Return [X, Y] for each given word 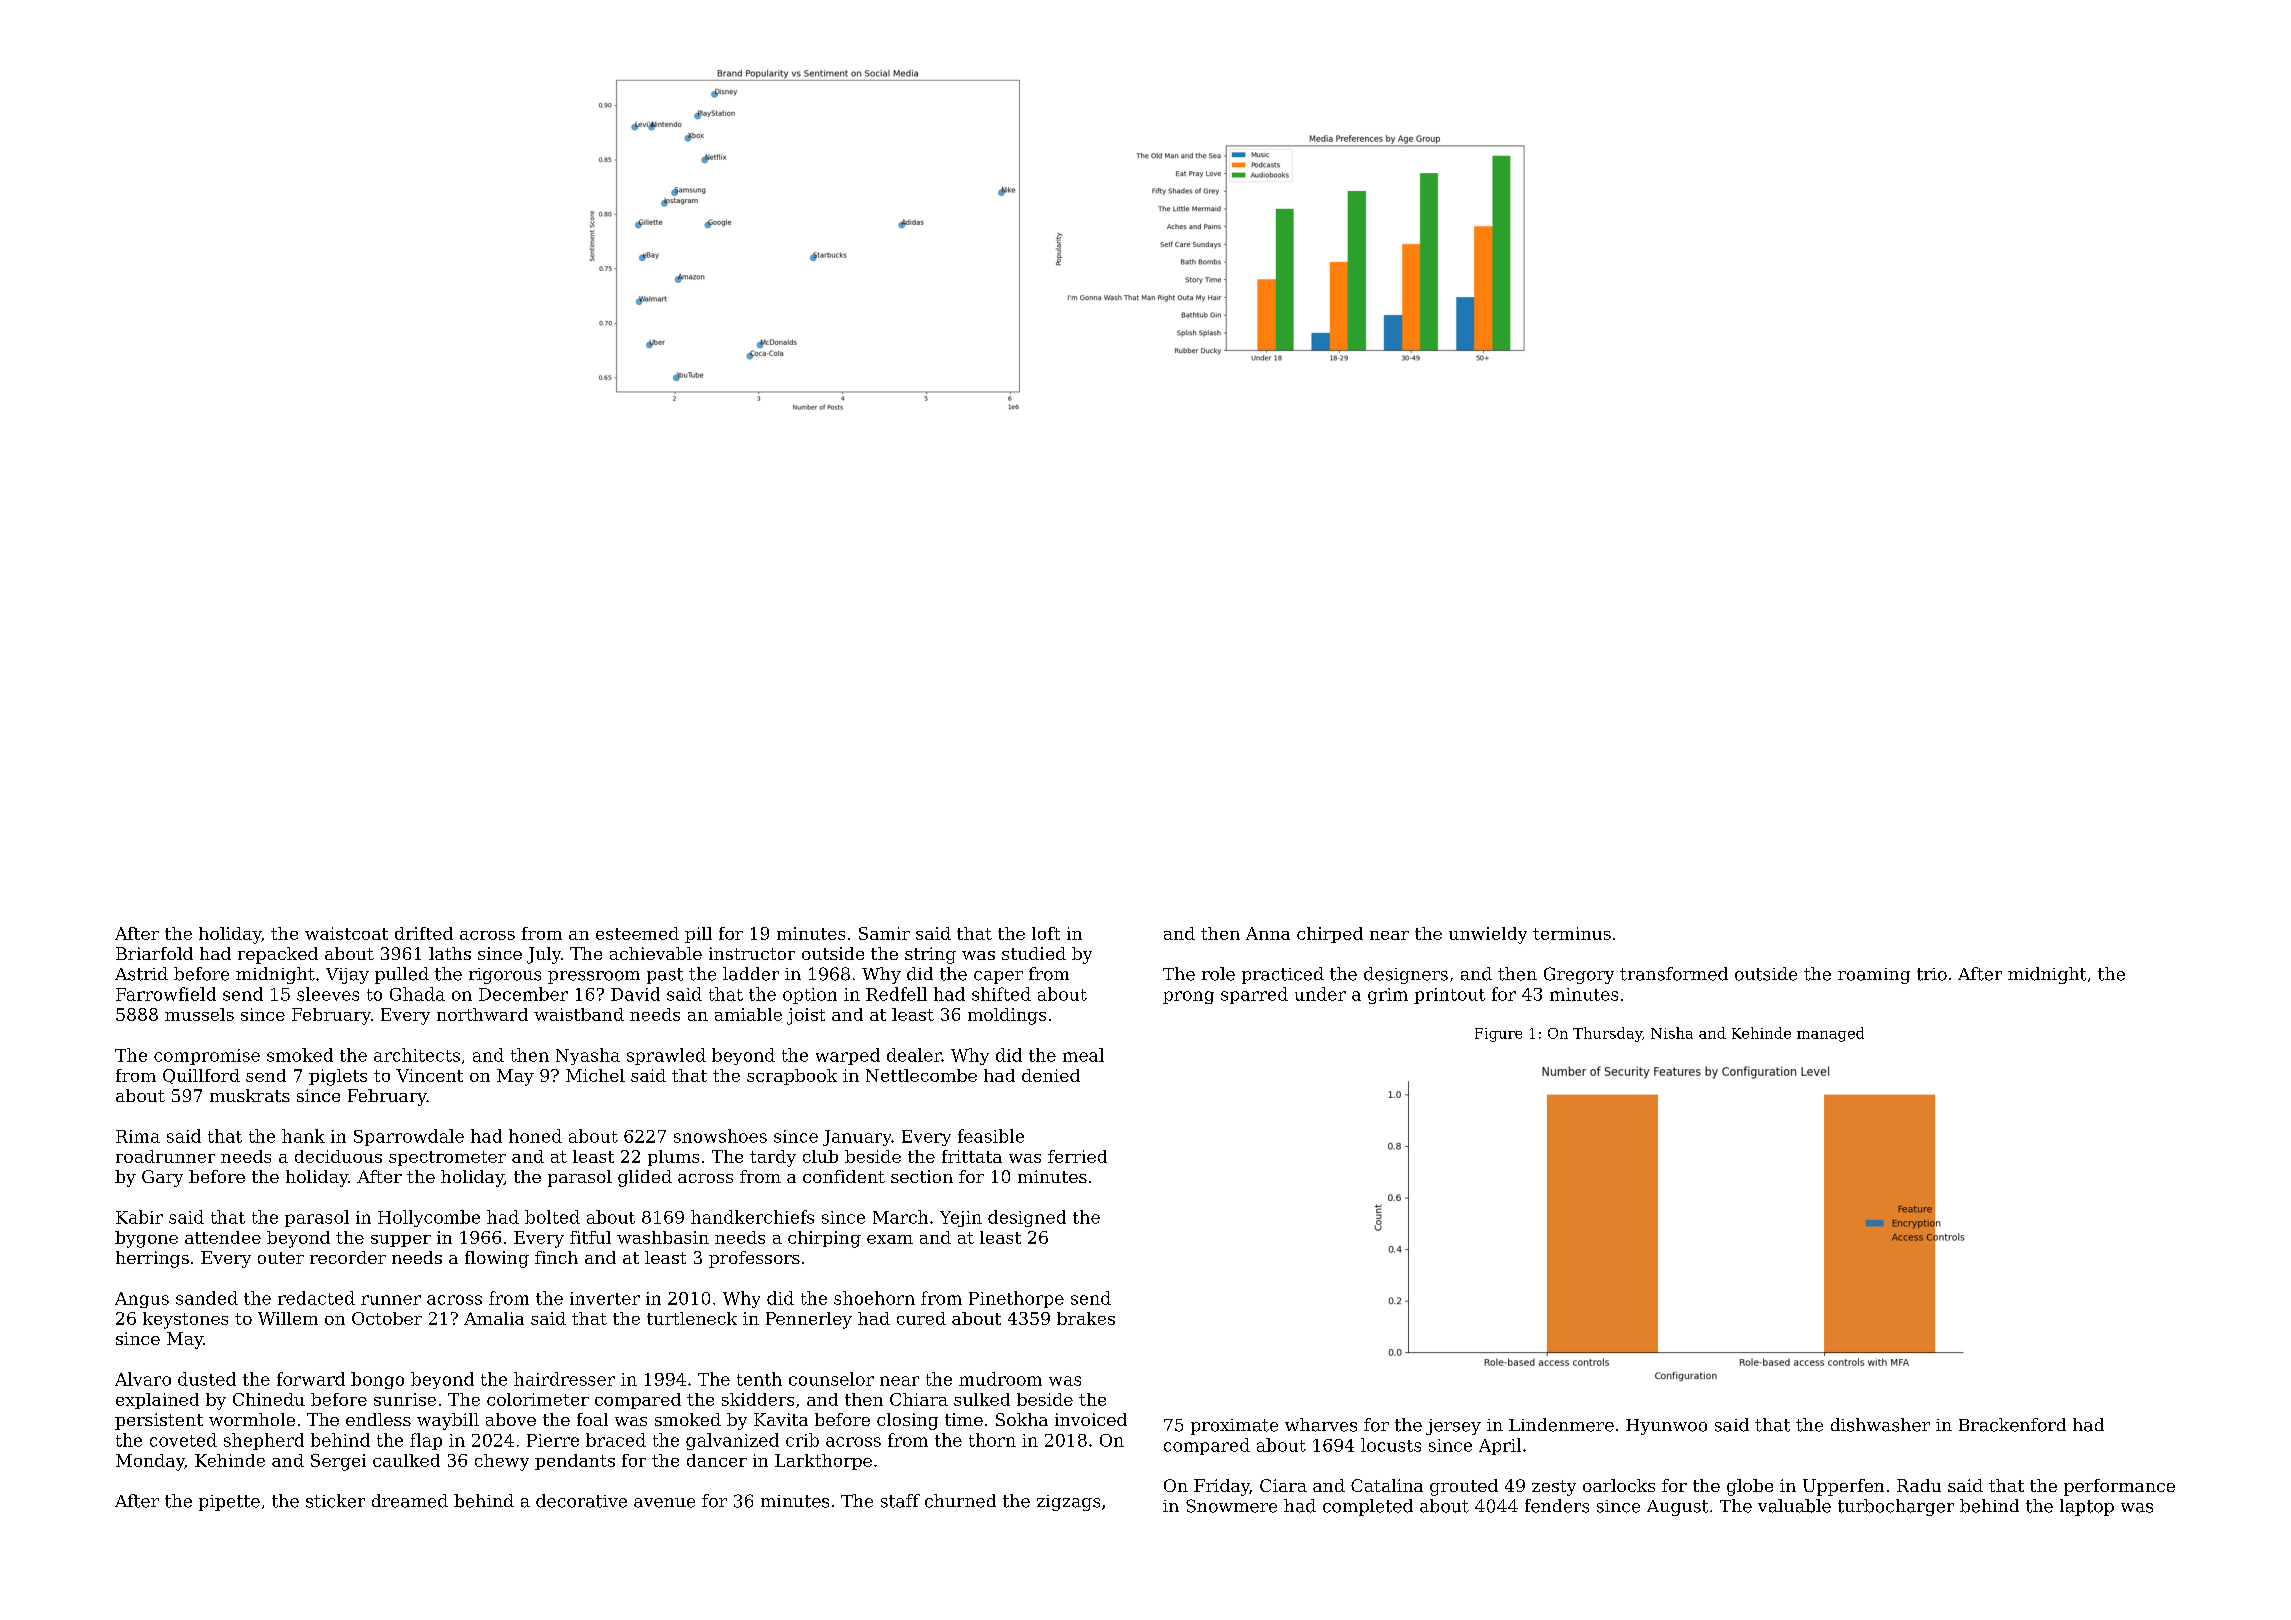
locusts [1391, 1445]
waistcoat [346, 933]
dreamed [410, 1501]
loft [1046, 933]
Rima [138, 1136]
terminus [1572, 933]
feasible [991, 1136]
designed [1027, 1218]
